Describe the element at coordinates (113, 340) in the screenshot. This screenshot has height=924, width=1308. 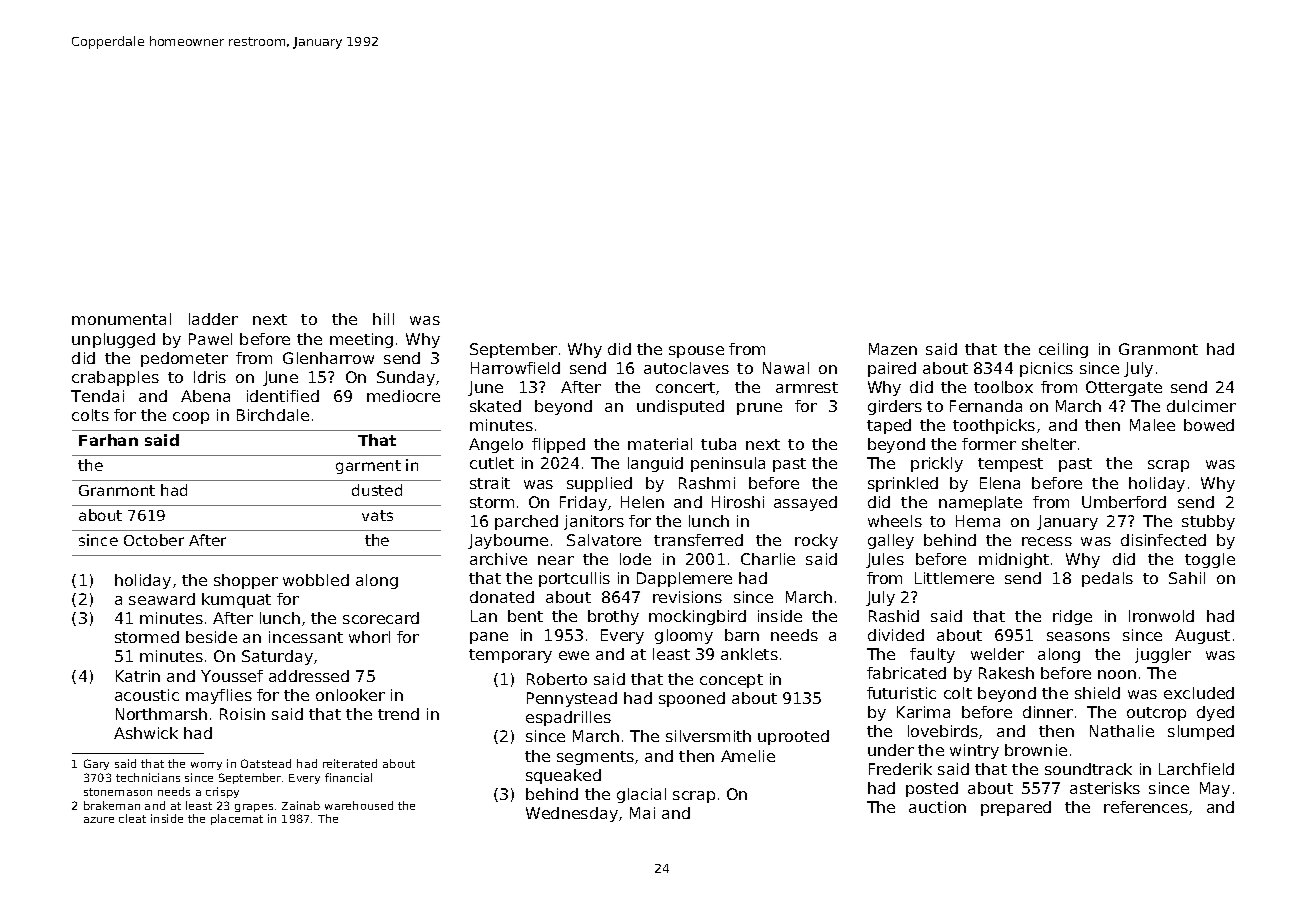
I see `unplugged` at that location.
